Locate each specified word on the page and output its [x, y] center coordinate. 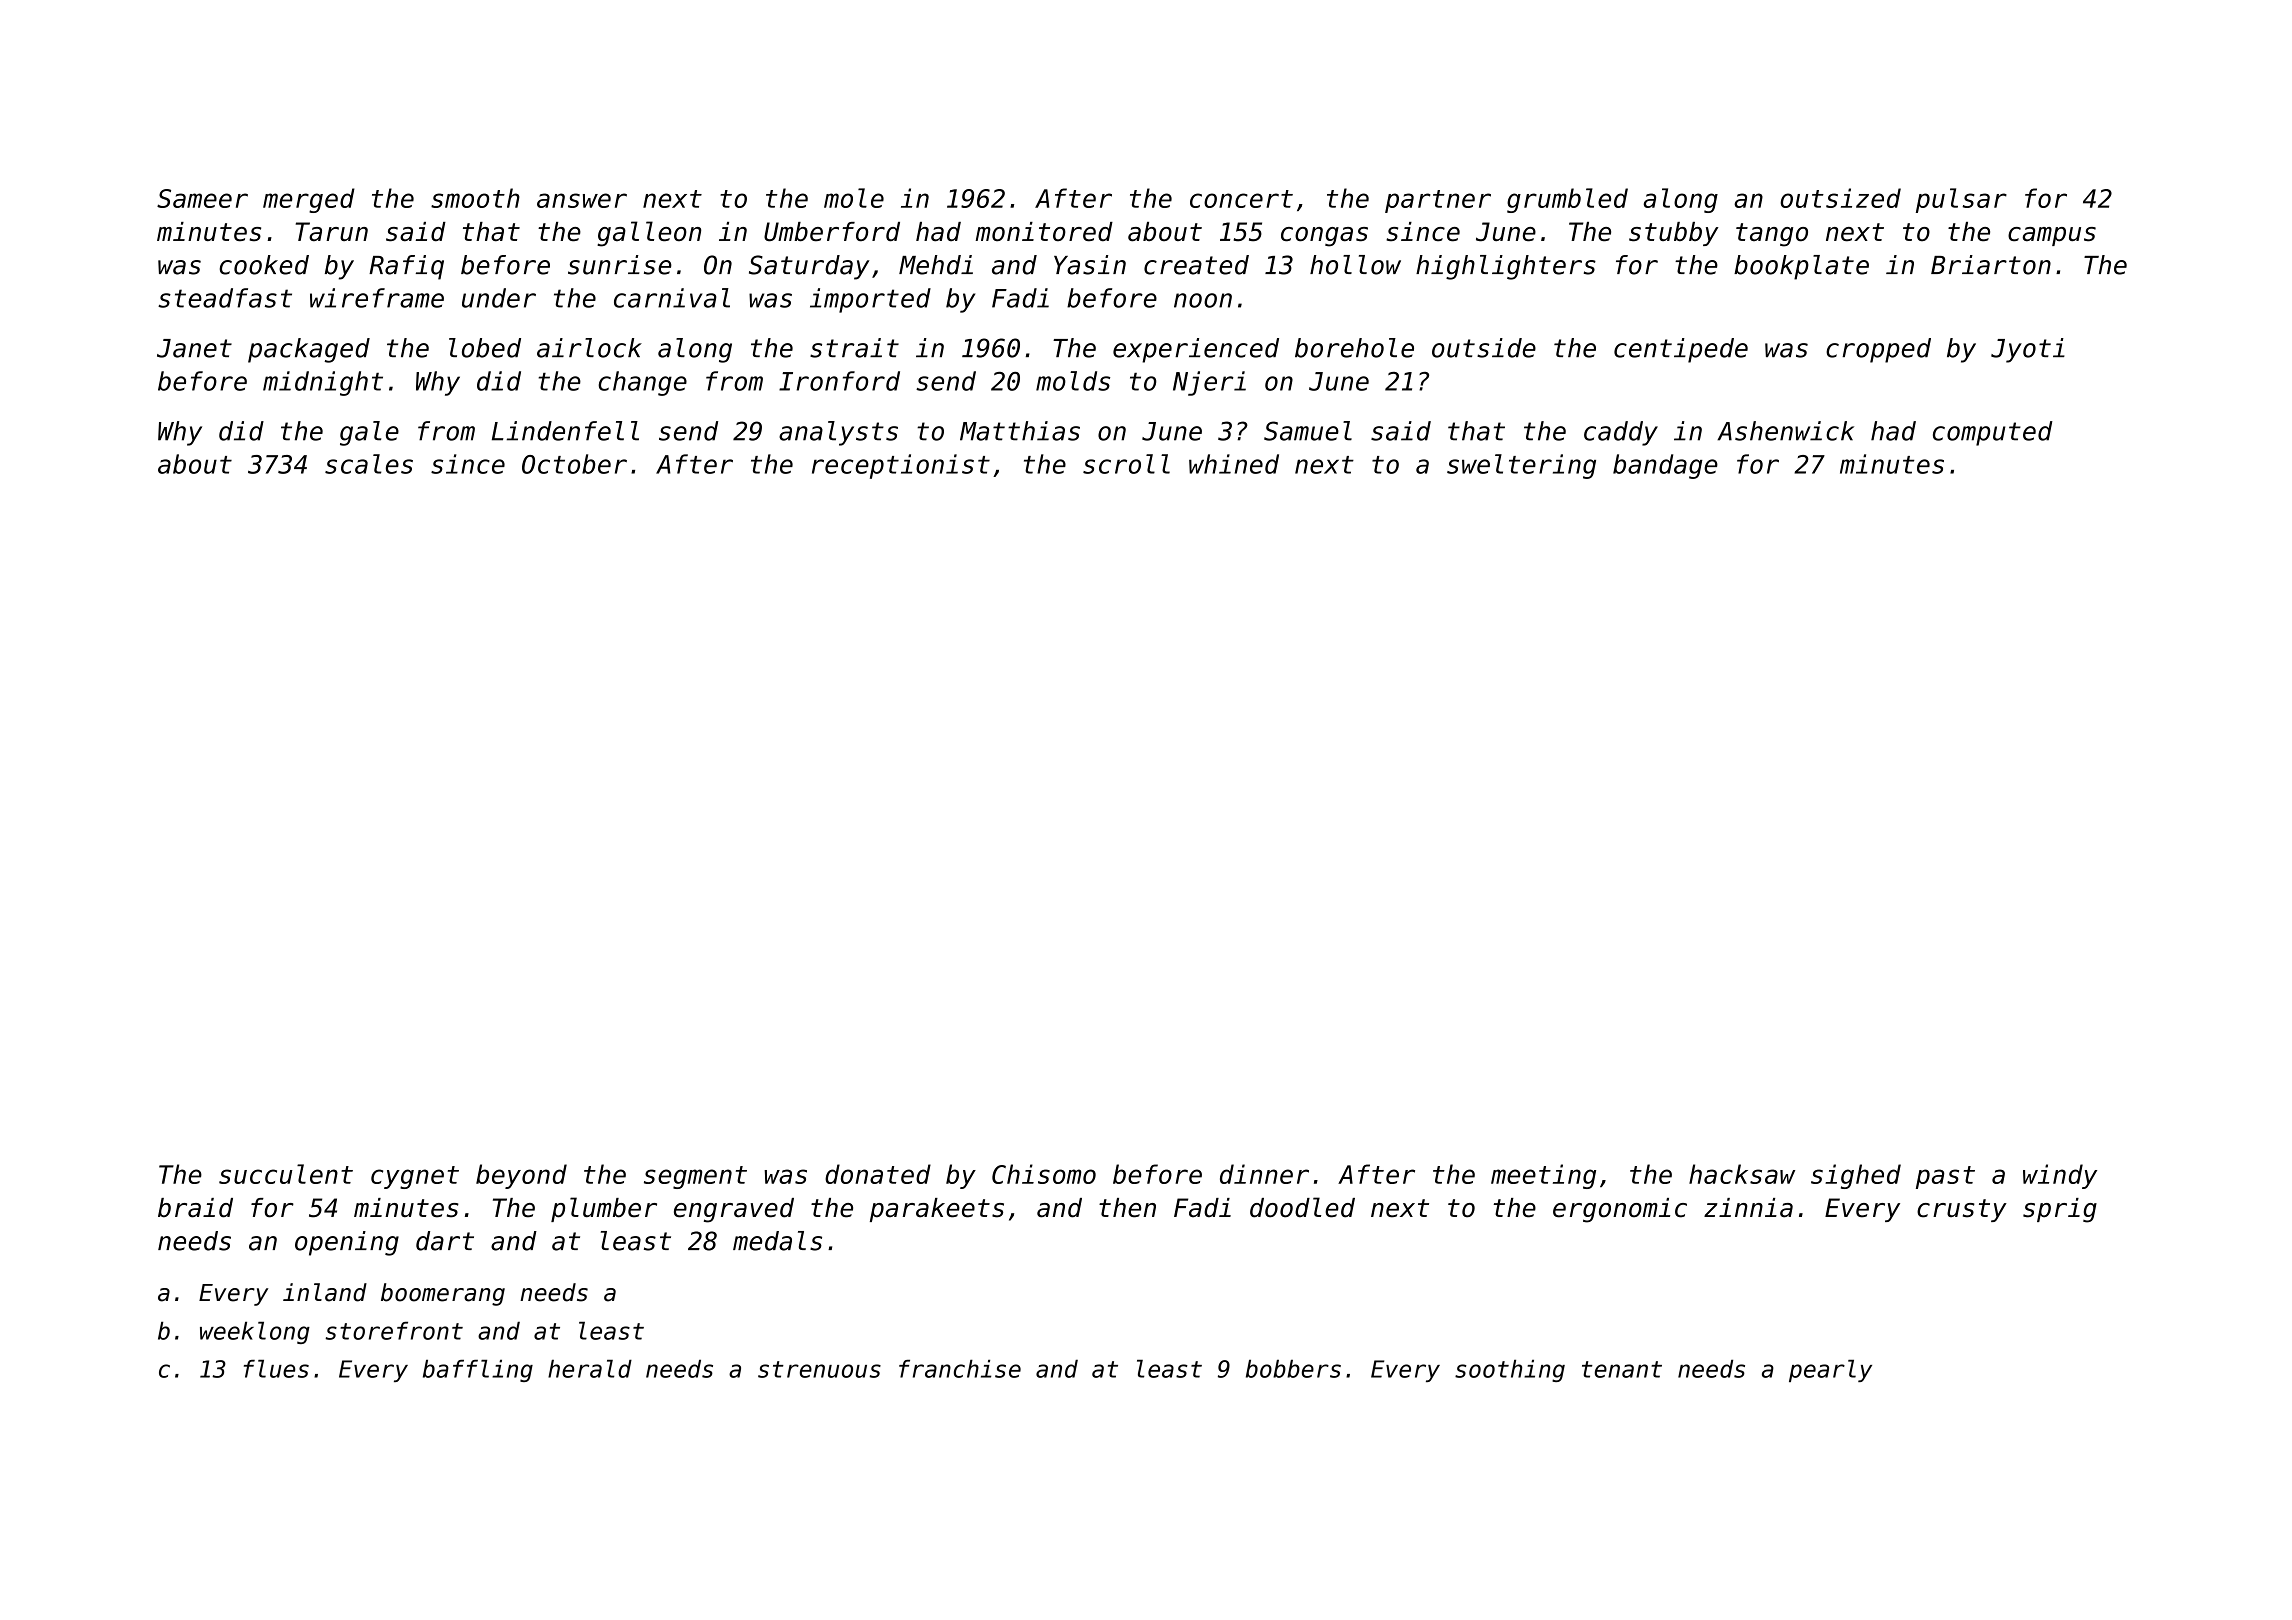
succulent [286, 1174]
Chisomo [1044, 1174]
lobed [485, 348]
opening [347, 1243]
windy [2060, 1176]
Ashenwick [1785, 431]
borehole [1354, 348]
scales [369, 464]
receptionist [901, 466]
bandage [1665, 466]
